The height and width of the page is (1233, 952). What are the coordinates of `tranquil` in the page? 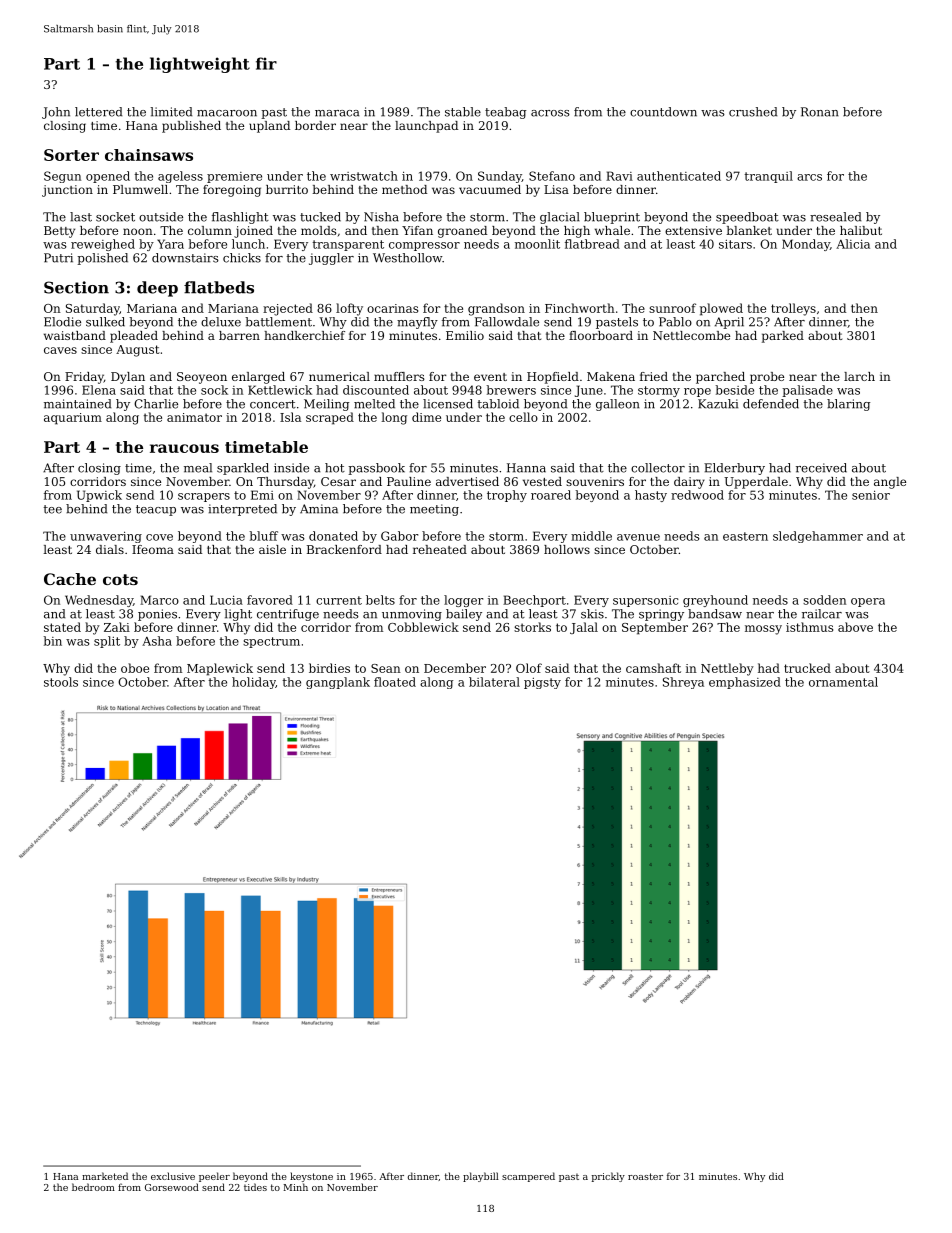 It's located at (768, 177).
